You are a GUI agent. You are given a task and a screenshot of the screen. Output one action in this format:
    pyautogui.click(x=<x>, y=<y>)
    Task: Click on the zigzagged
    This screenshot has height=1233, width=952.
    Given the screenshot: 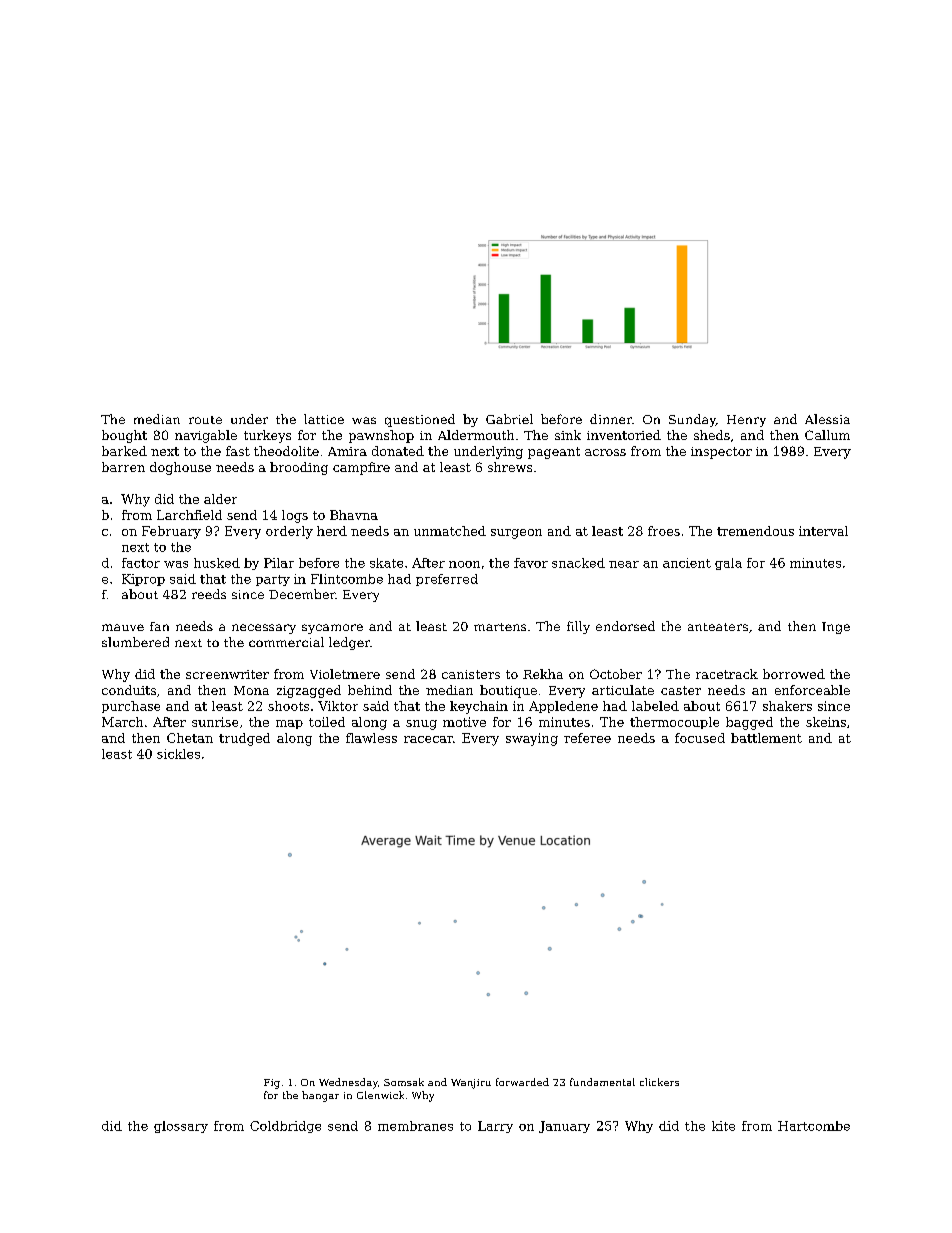 What is the action you would take?
    pyautogui.click(x=309, y=691)
